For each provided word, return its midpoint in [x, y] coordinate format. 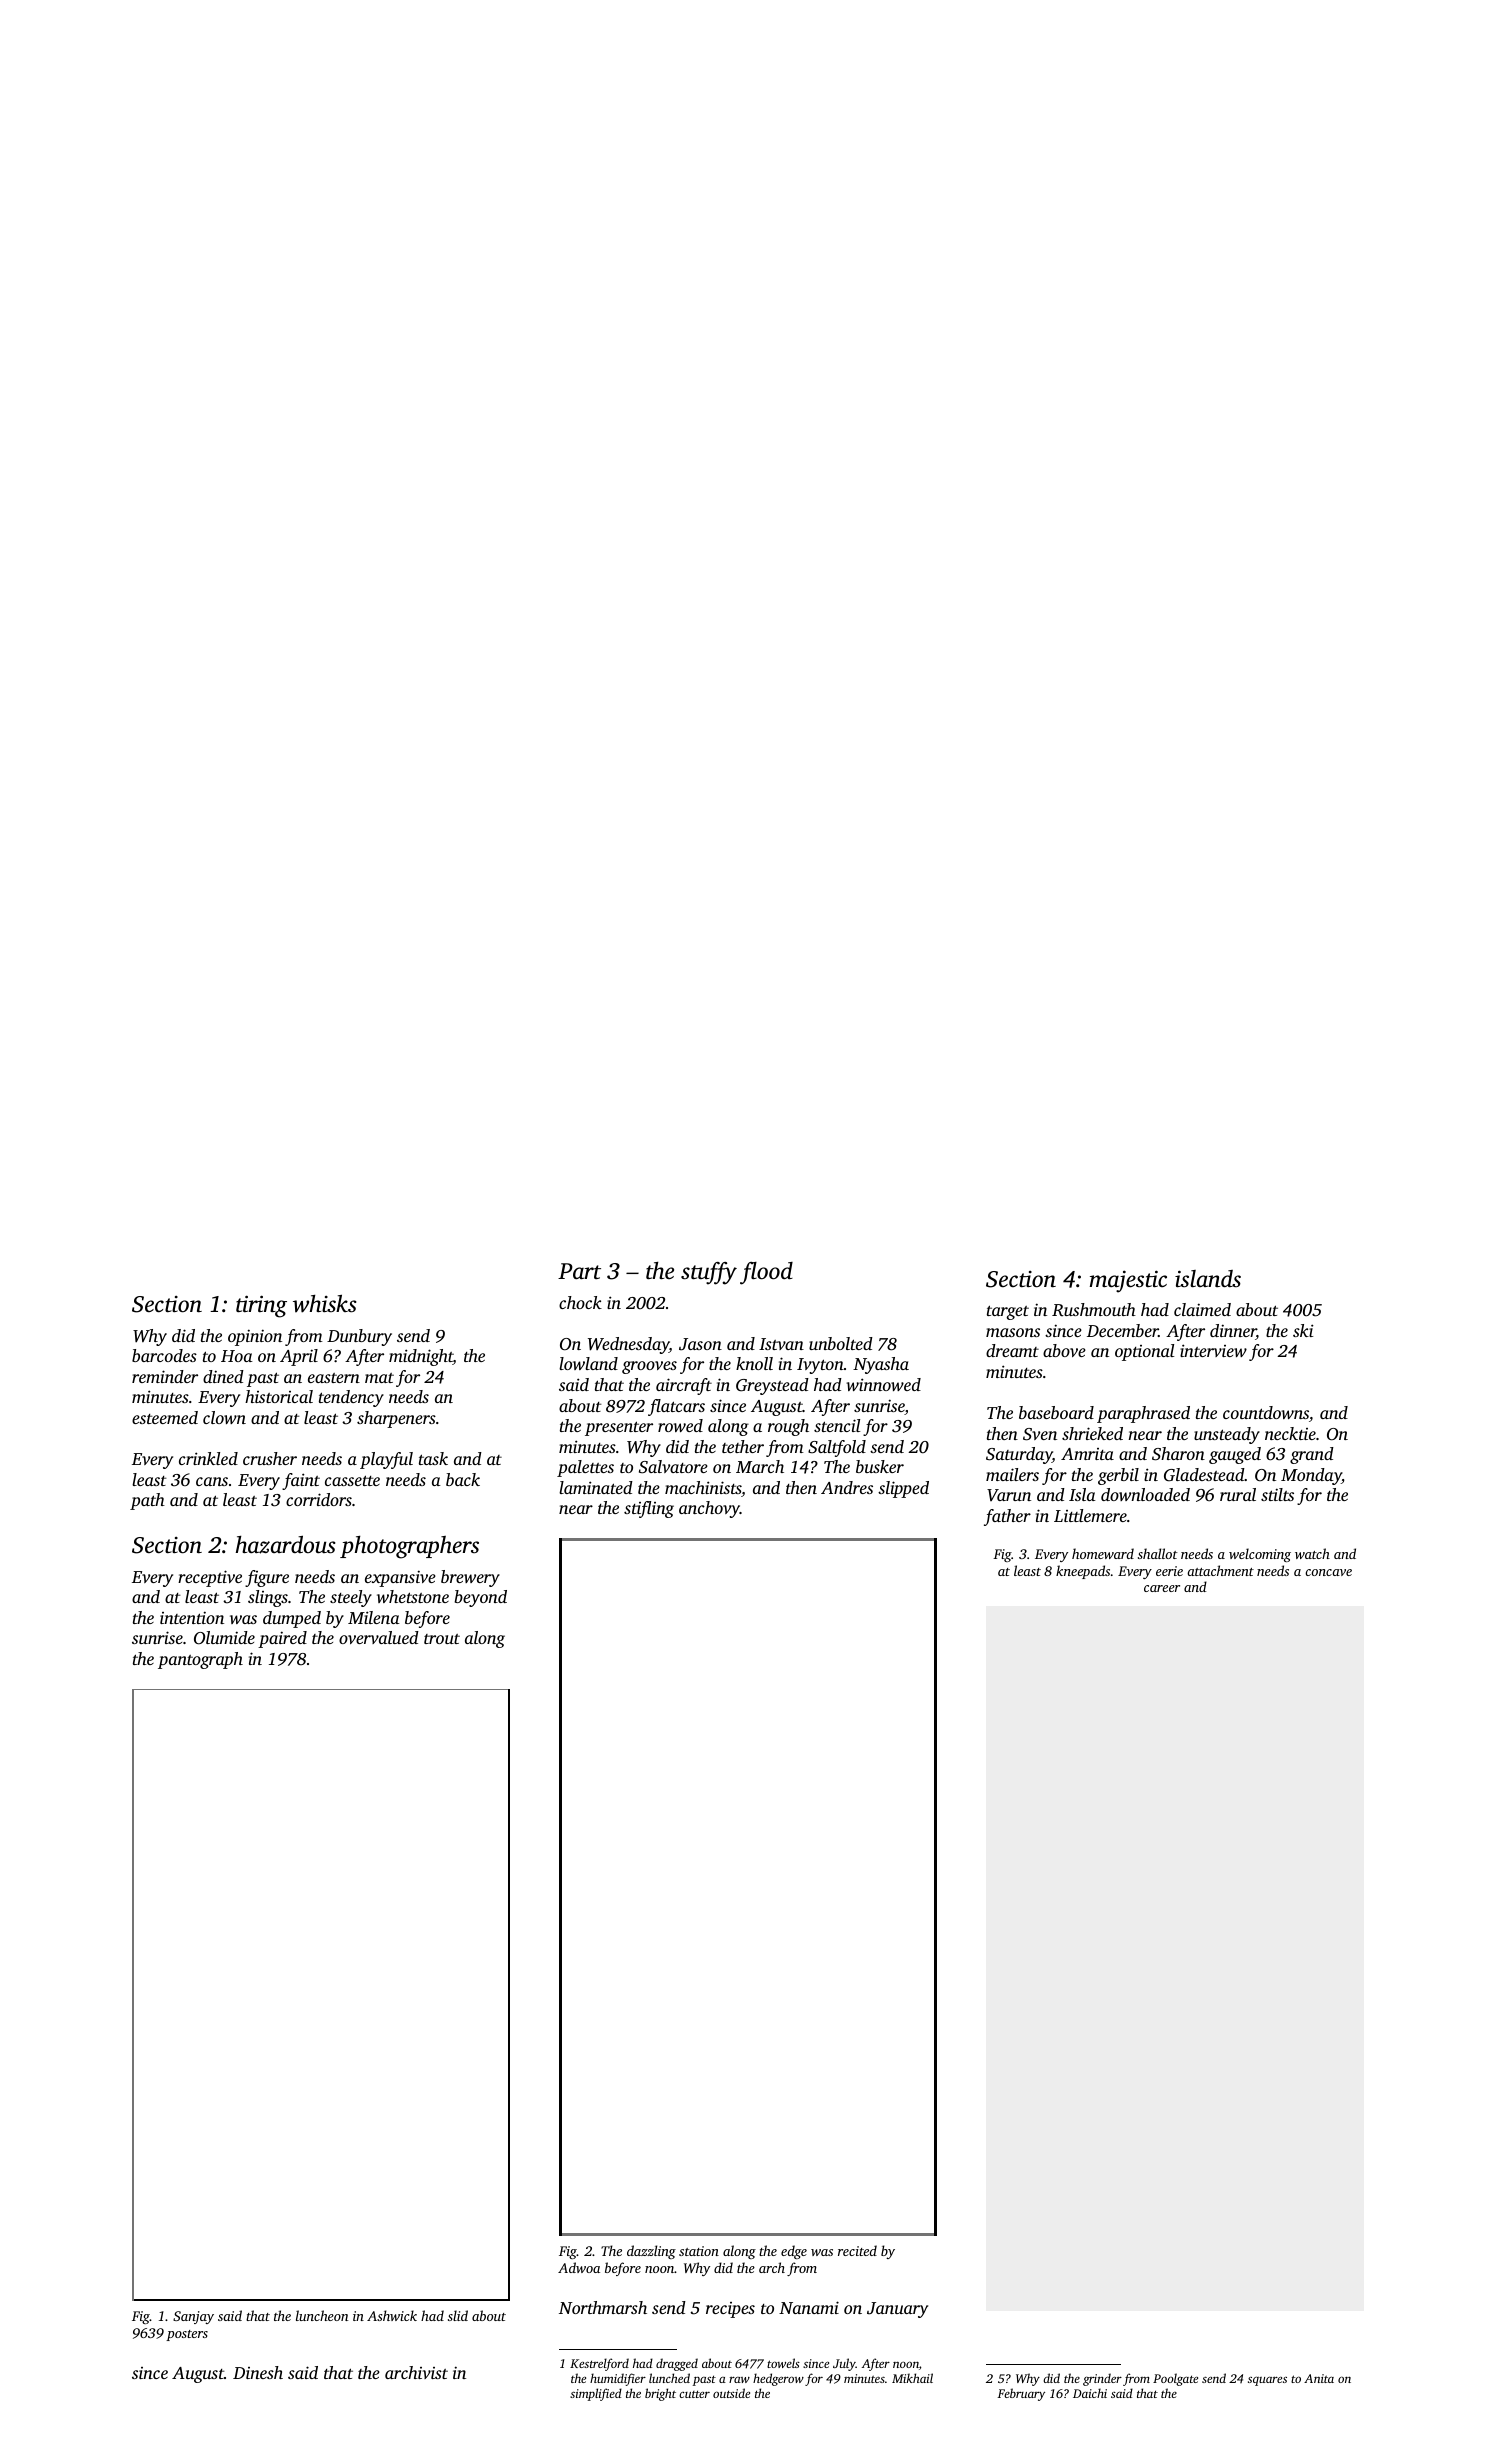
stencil [837, 1425]
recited [857, 2250]
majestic [1128, 1281]
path [147, 1501]
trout [442, 1639]
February [1021, 2394]
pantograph [200, 1660]
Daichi [1090, 2393]
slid [458, 2315]
